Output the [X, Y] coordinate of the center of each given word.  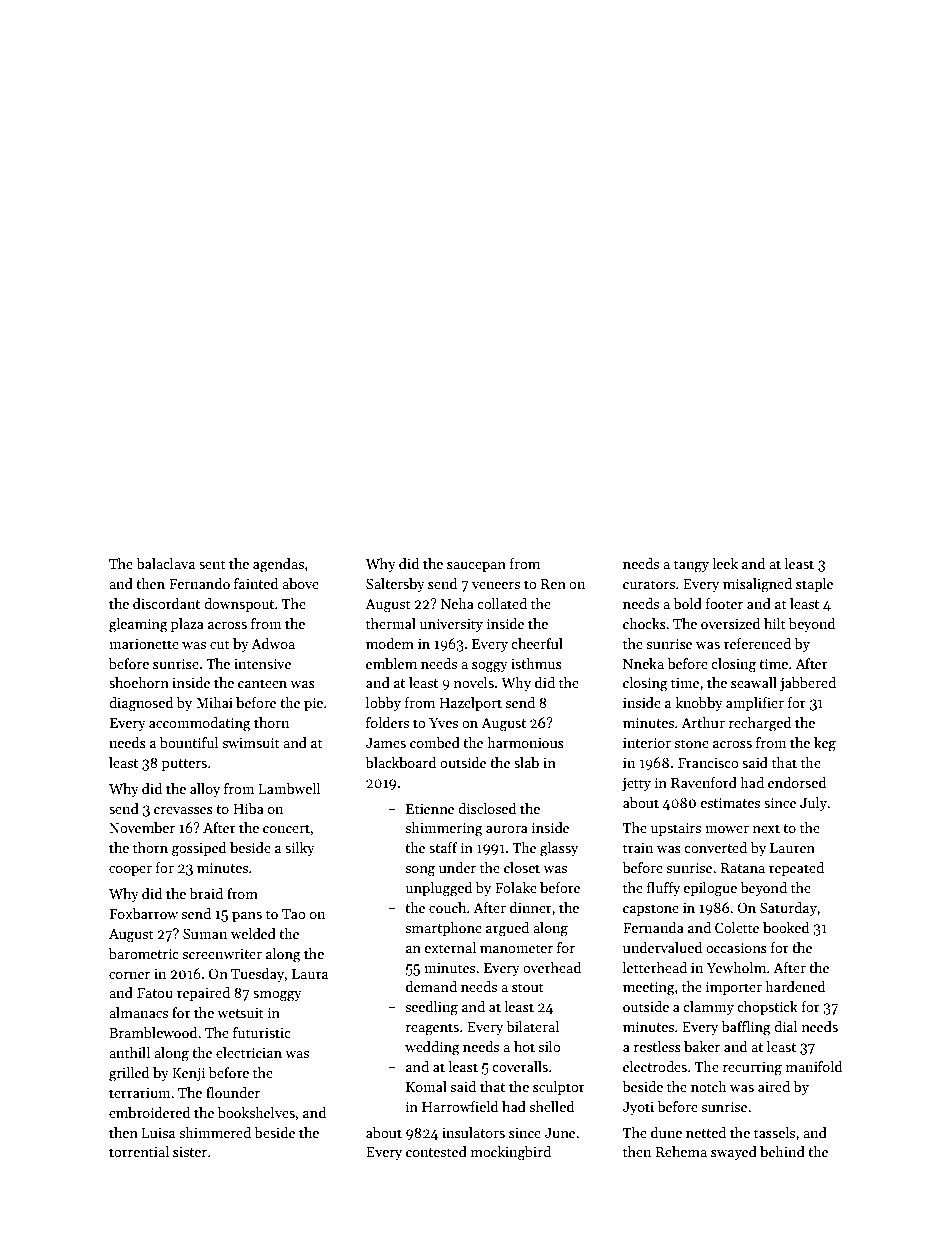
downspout [239, 605]
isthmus [536, 663]
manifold [814, 1066]
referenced [757, 643]
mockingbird [511, 1153]
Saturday [788, 909]
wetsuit [240, 1013]
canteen [262, 683]
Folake [516, 887]
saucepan [476, 567]
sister [190, 1152]
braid [206, 893]
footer [724, 603]
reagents [432, 1029]
